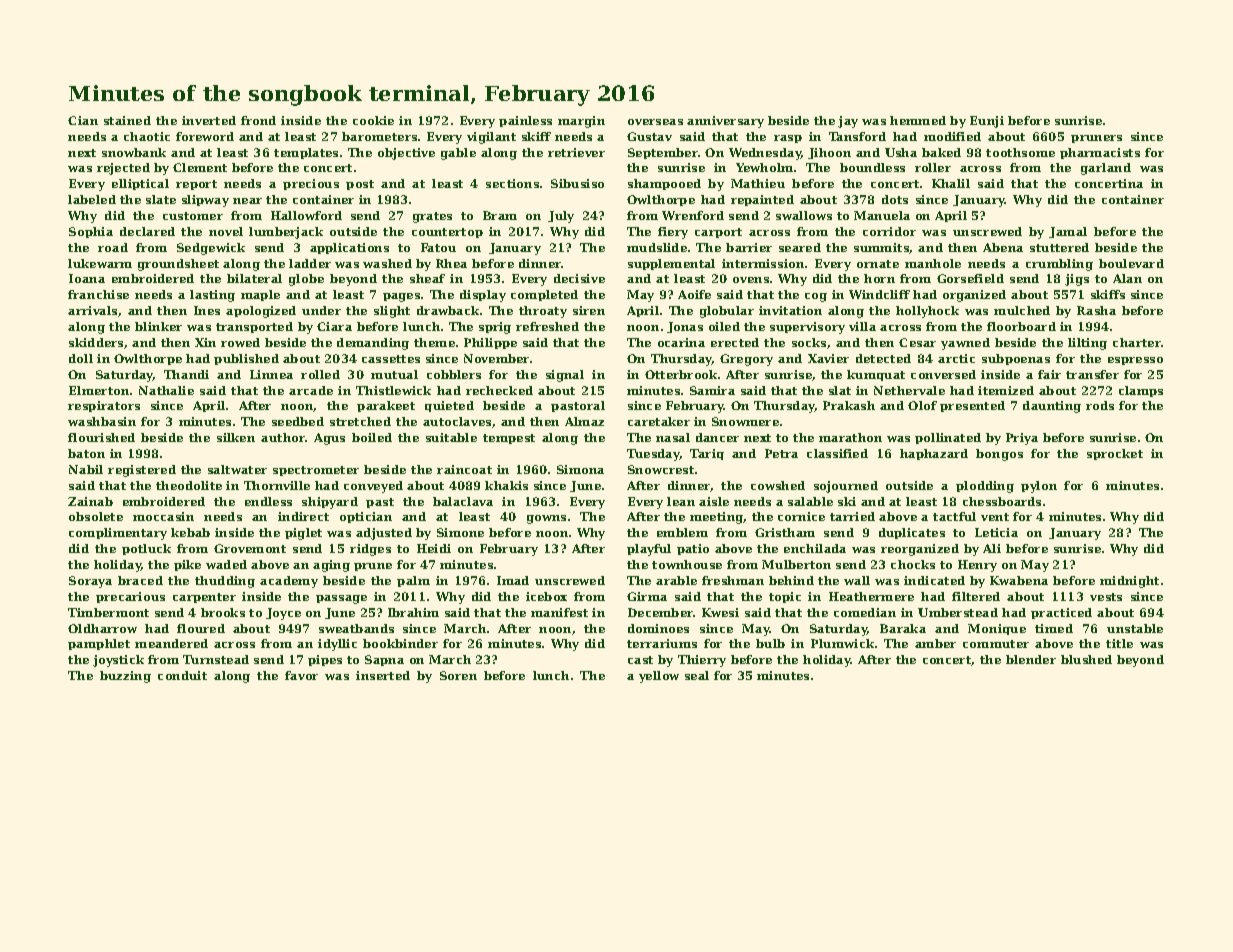  Describe the element at coordinates (125, 677) in the image. I see `buzzing` at that location.
